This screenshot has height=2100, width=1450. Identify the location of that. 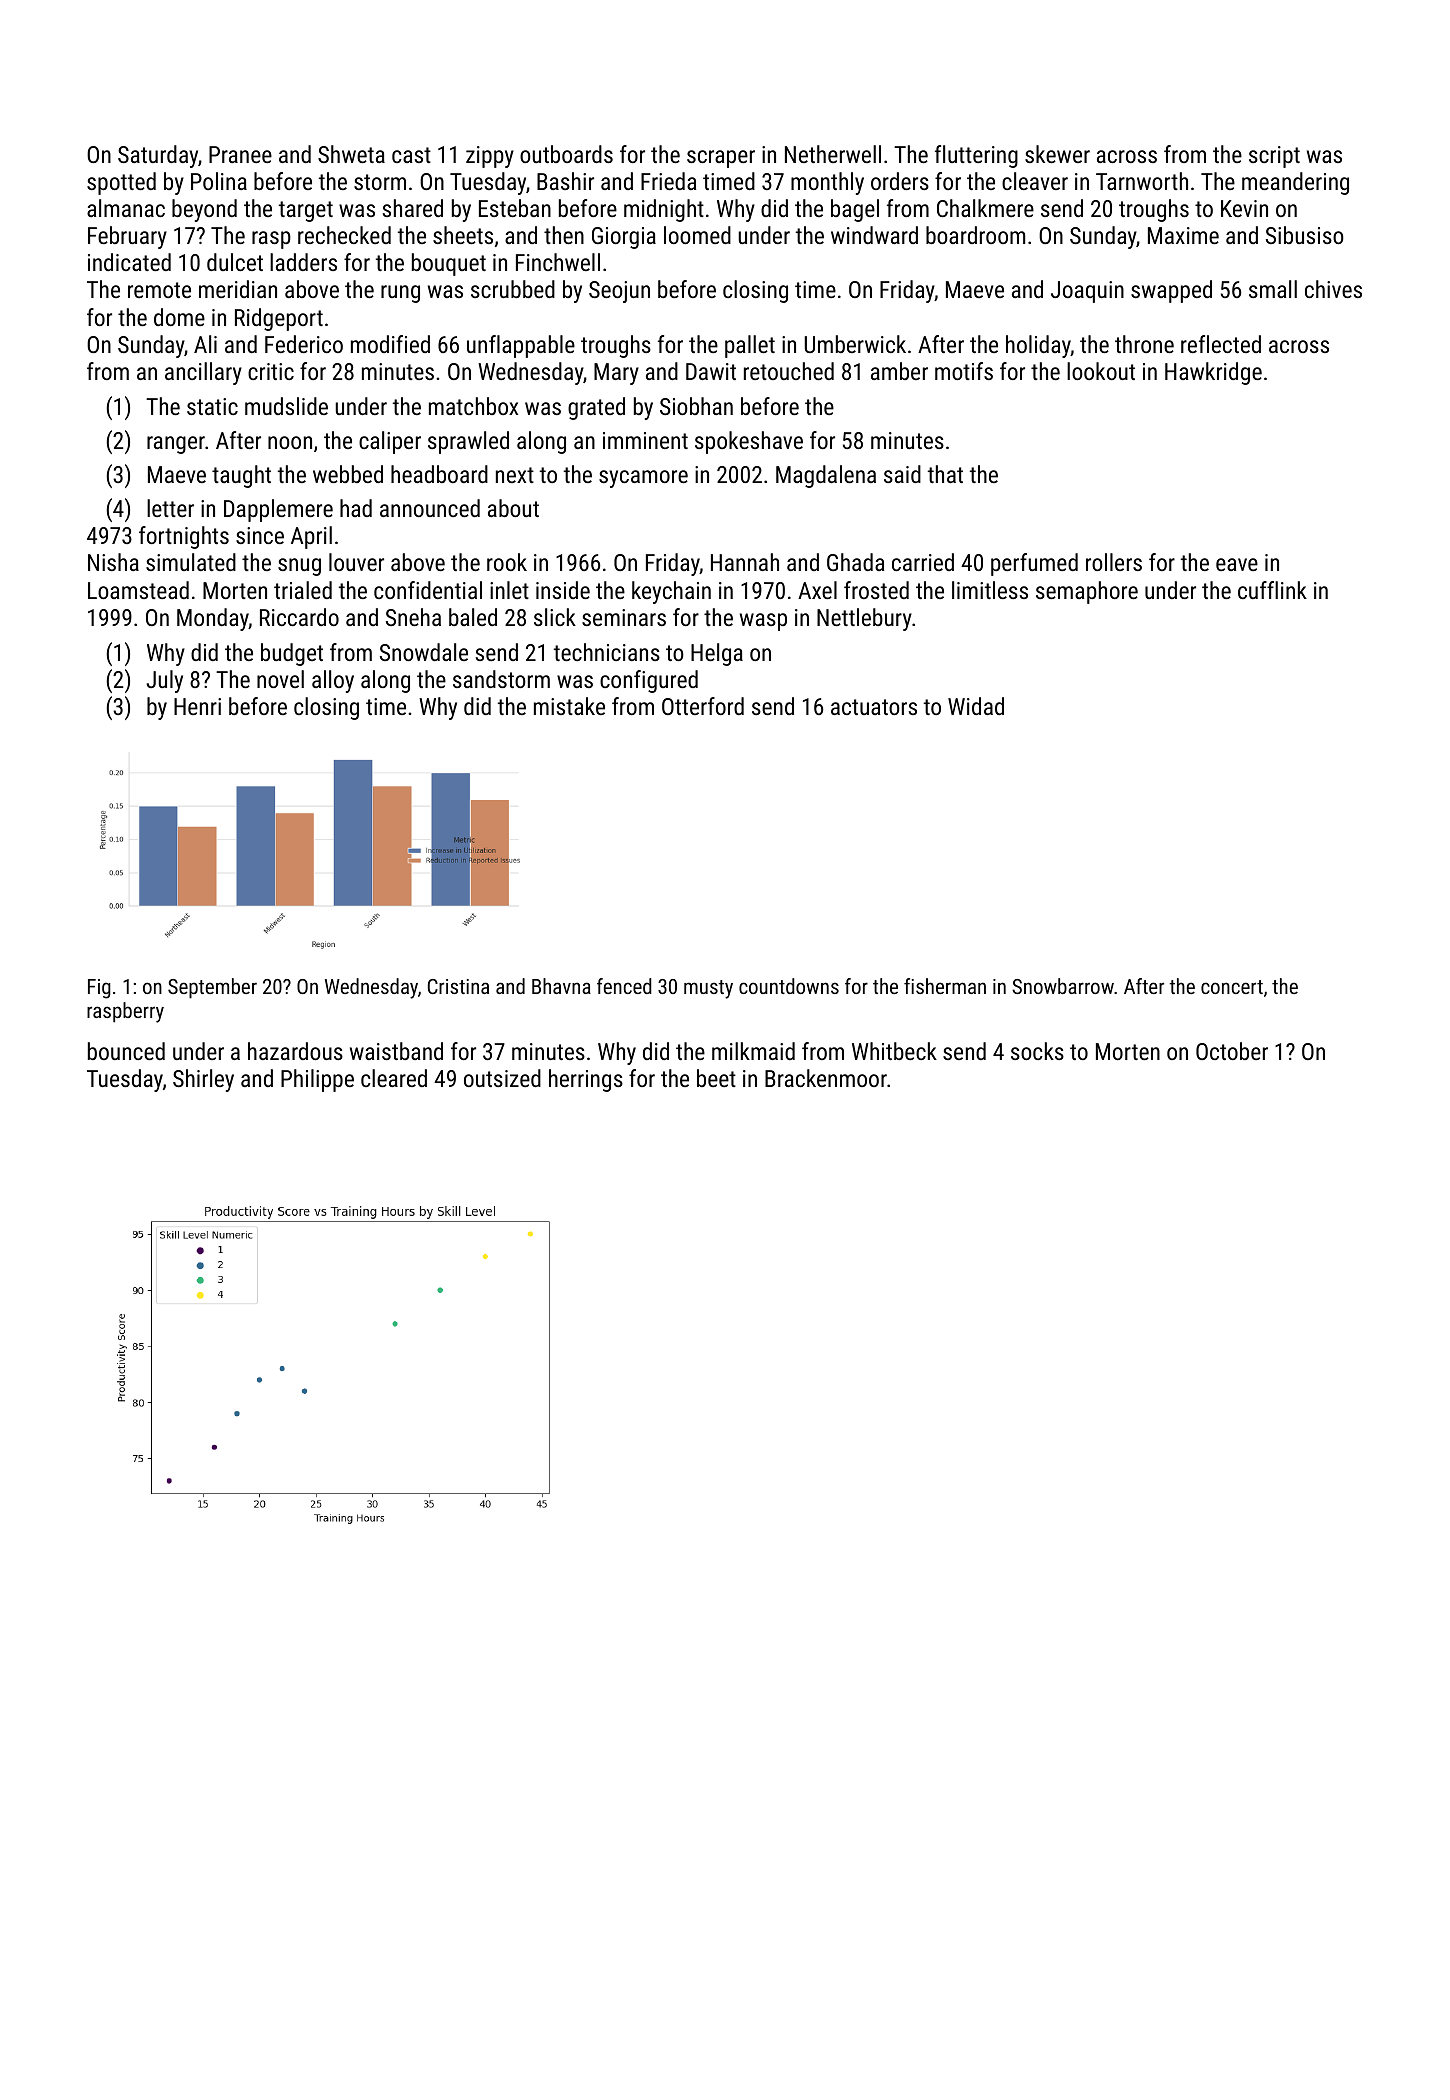
(945, 474).
